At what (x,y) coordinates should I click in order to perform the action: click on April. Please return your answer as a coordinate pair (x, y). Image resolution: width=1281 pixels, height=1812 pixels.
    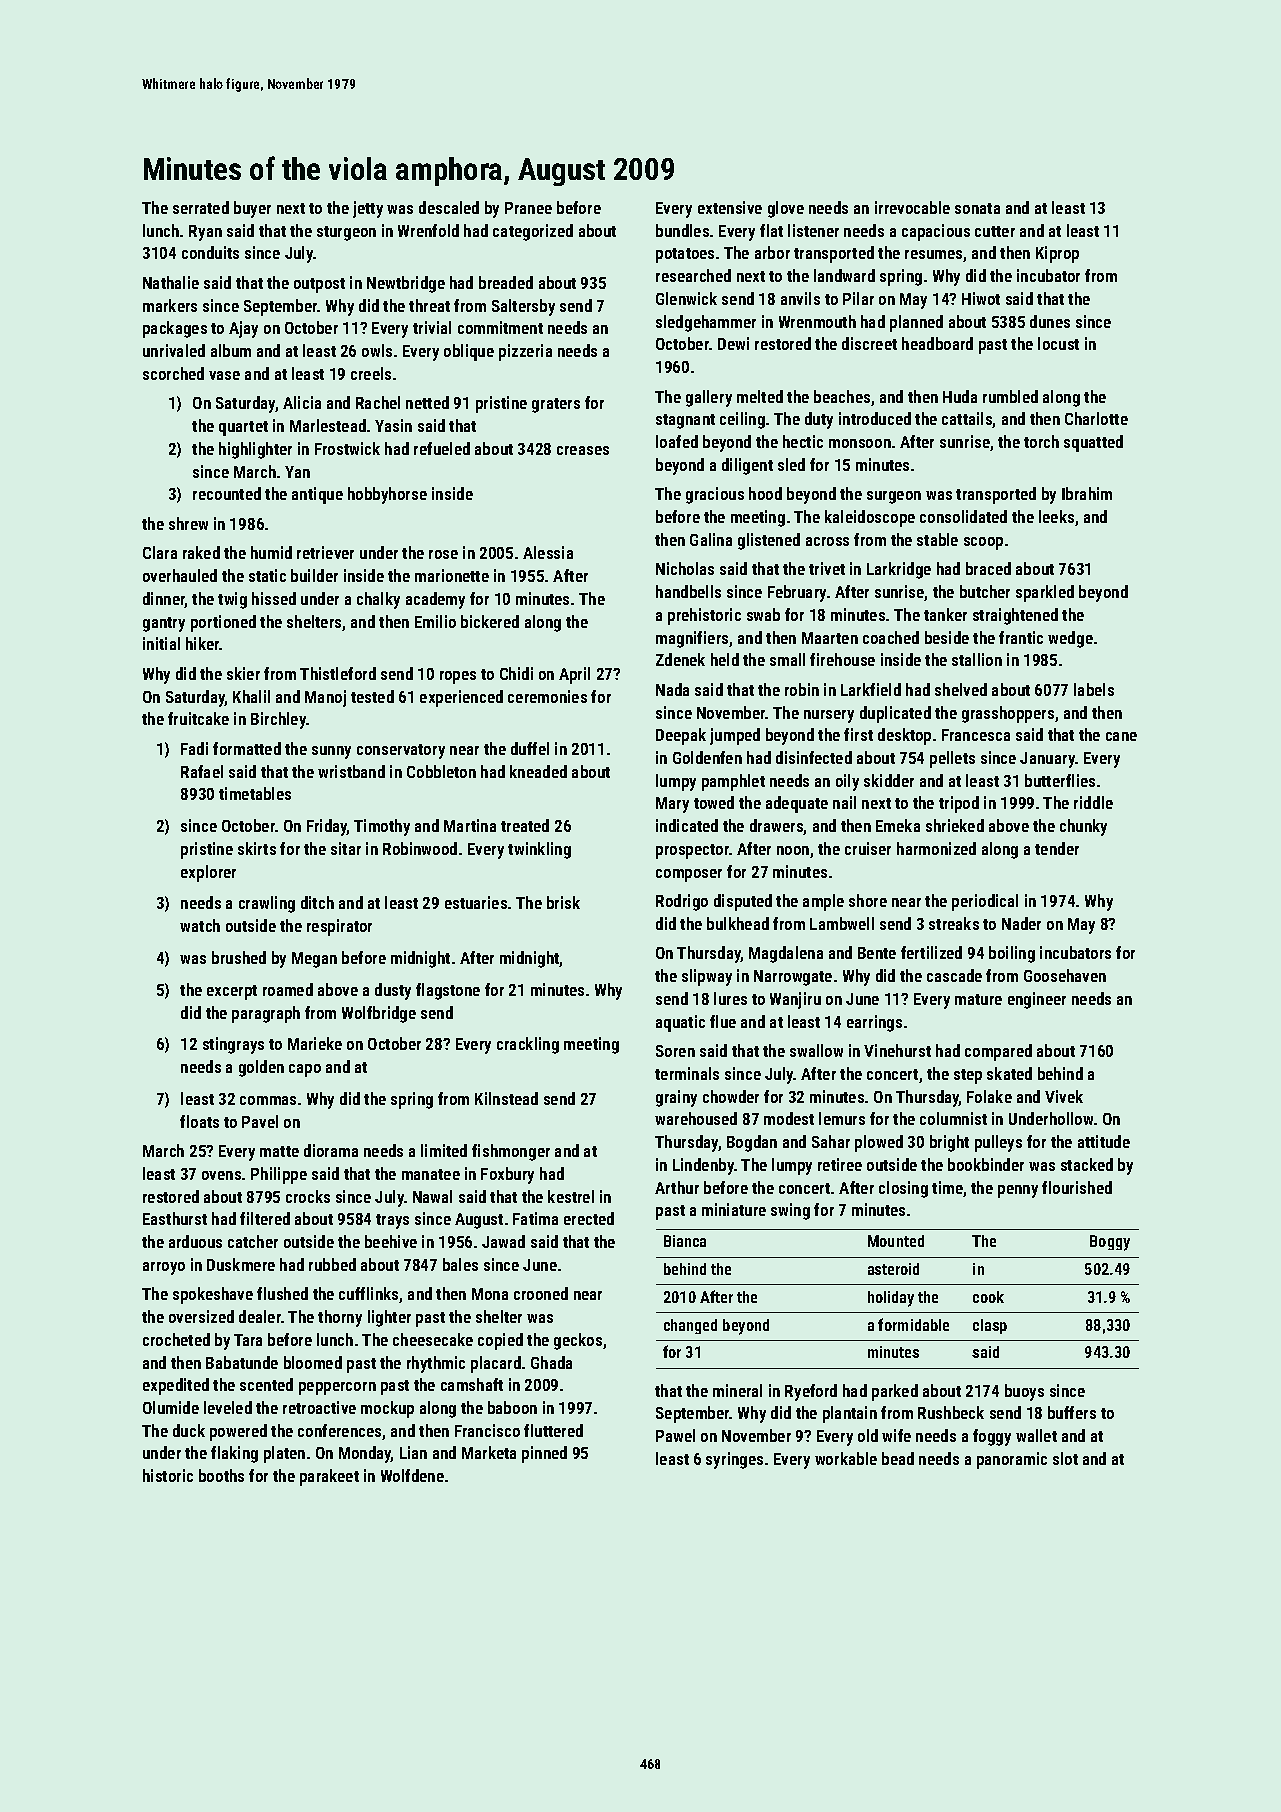
    Looking at the image, I should click on (574, 675).
